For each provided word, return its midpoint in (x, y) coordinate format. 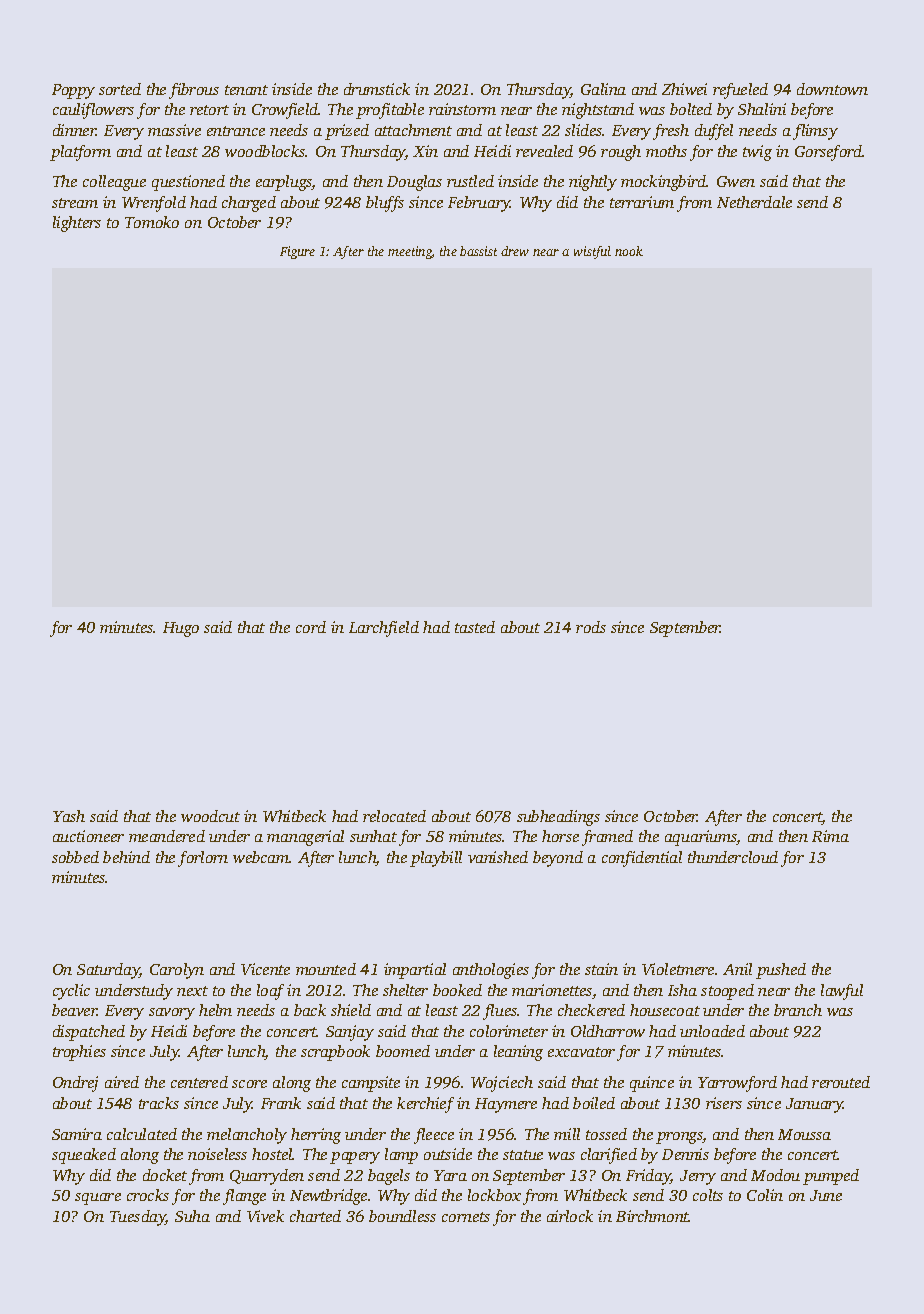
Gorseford (829, 153)
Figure (297, 252)
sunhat (373, 836)
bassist (478, 251)
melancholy (247, 1136)
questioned (188, 183)
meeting (410, 252)
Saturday (108, 971)
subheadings (558, 818)
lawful (842, 992)
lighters (77, 224)
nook (629, 251)
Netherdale (754, 202)
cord (311, 627)
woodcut (210, 816)
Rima (830, 836)
